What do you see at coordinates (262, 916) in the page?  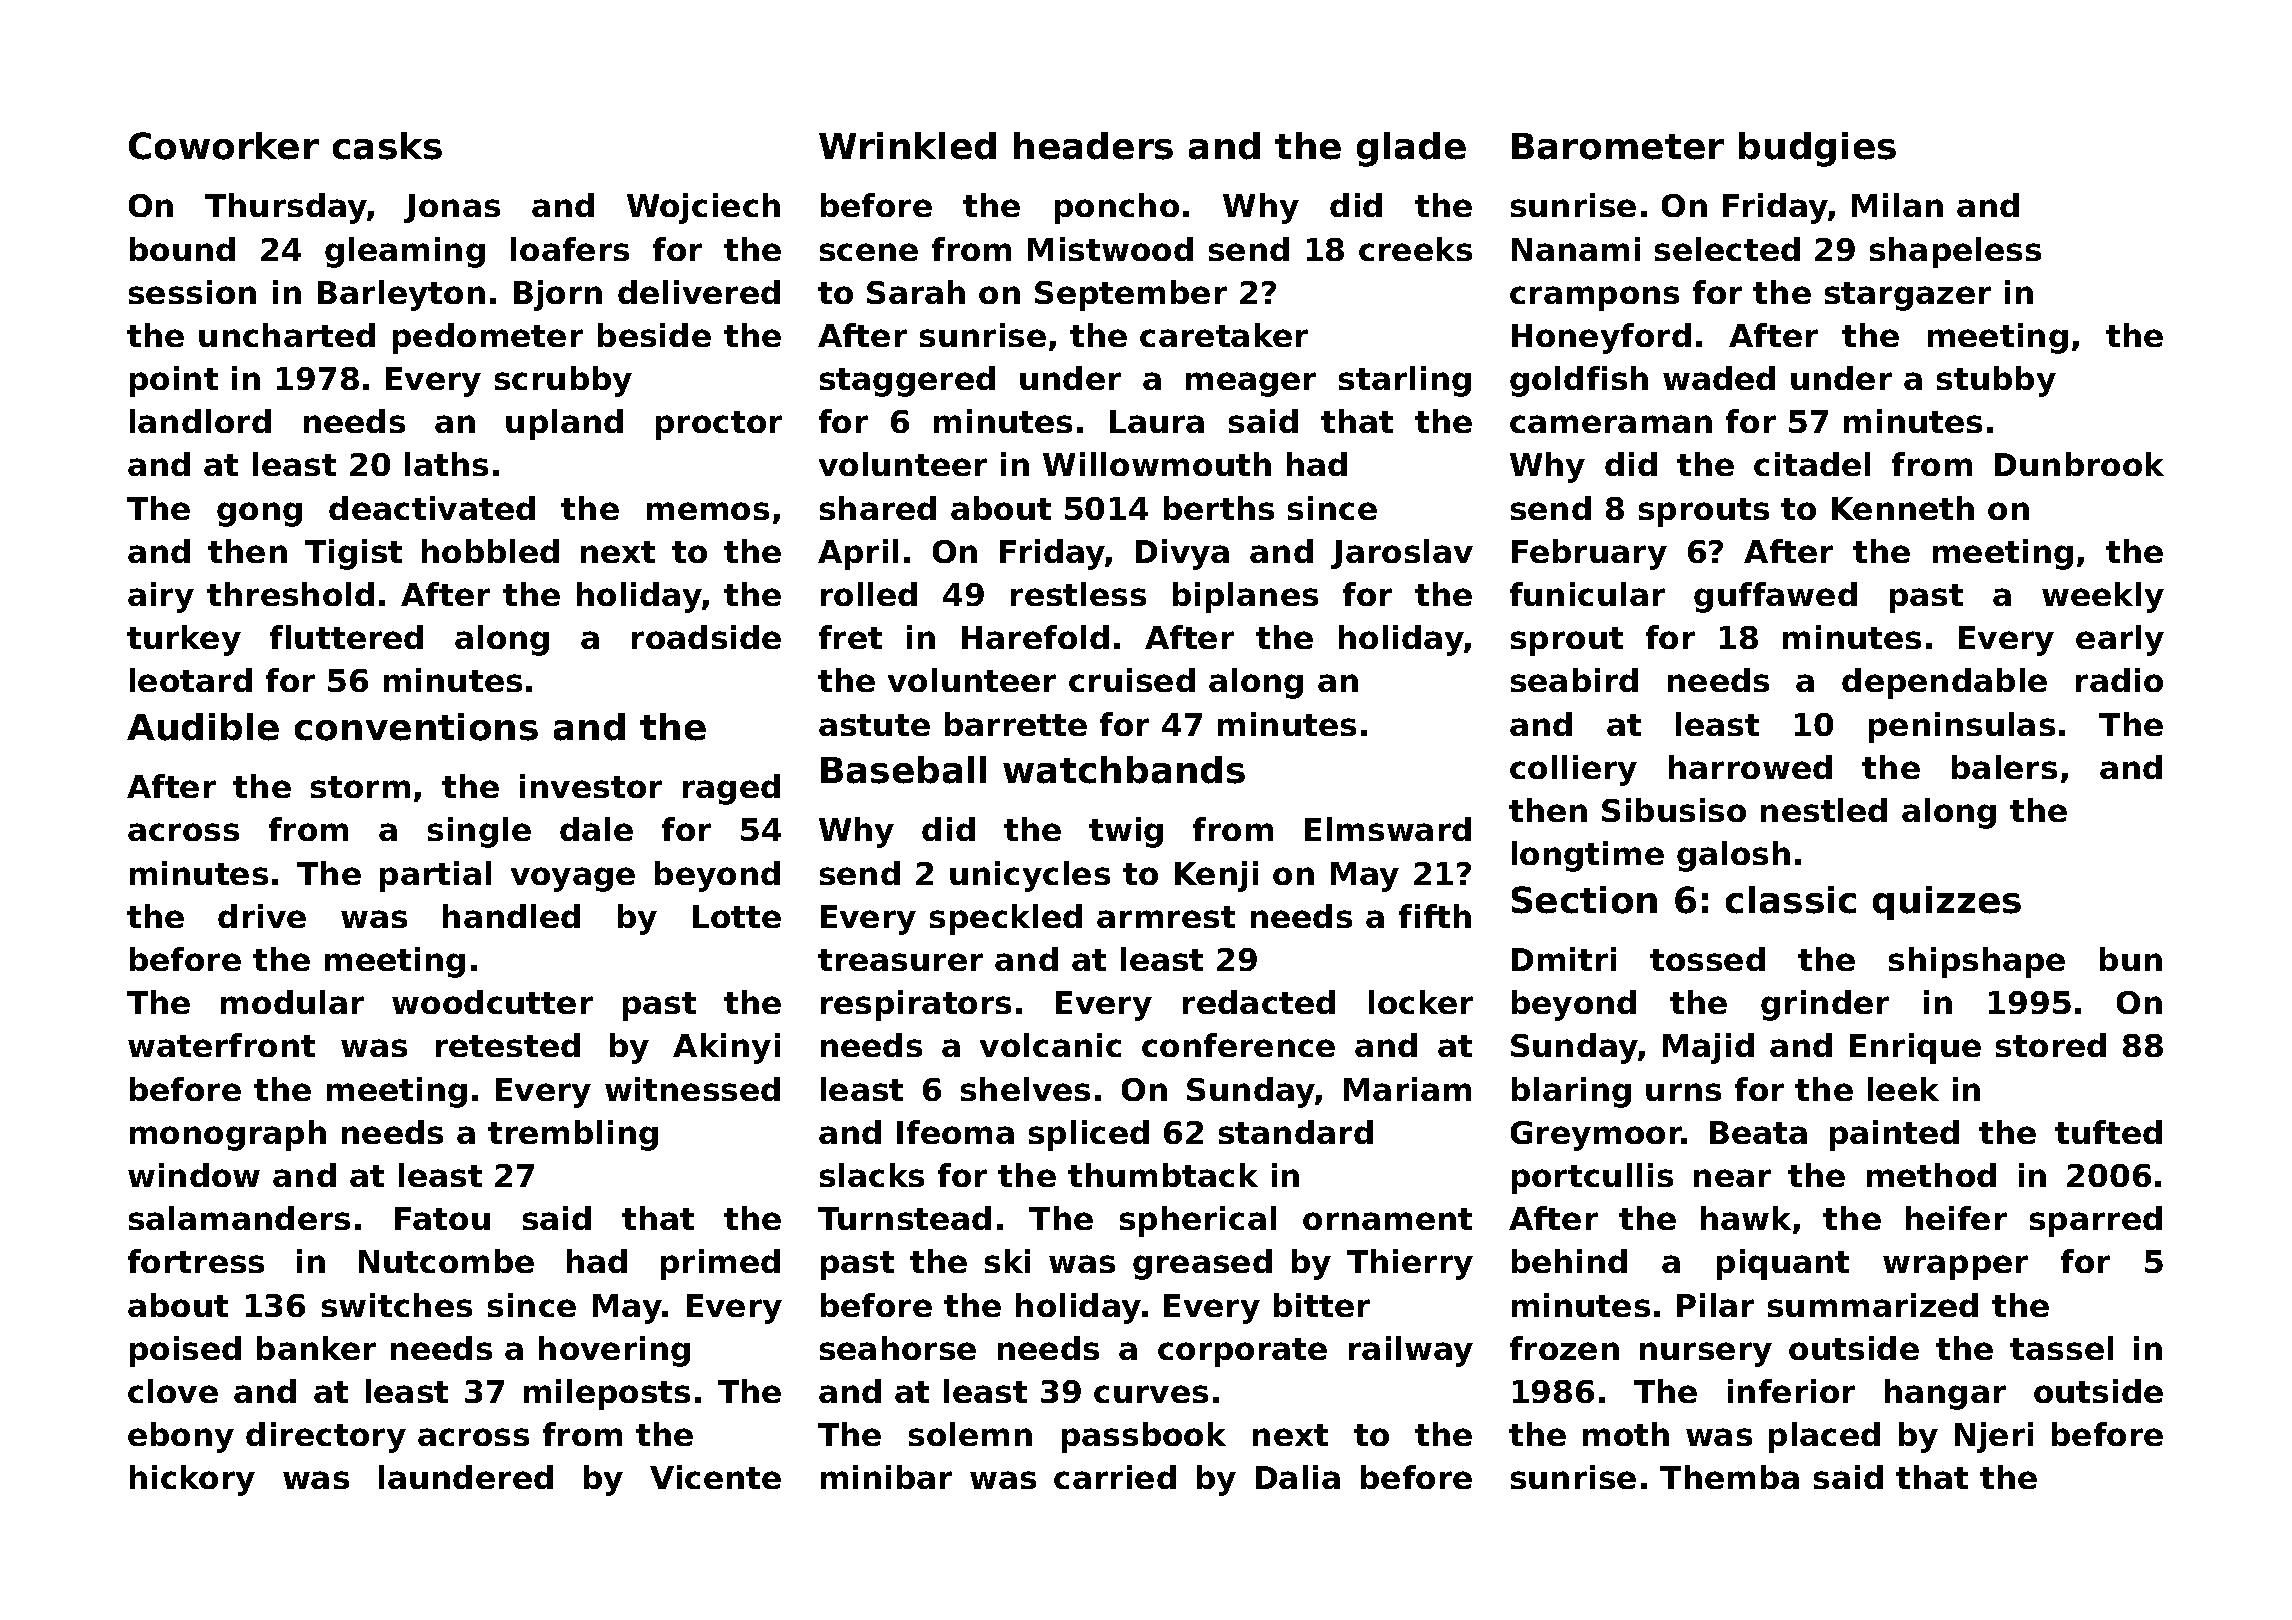 I see `drive` at bounding box center [262, 916].
